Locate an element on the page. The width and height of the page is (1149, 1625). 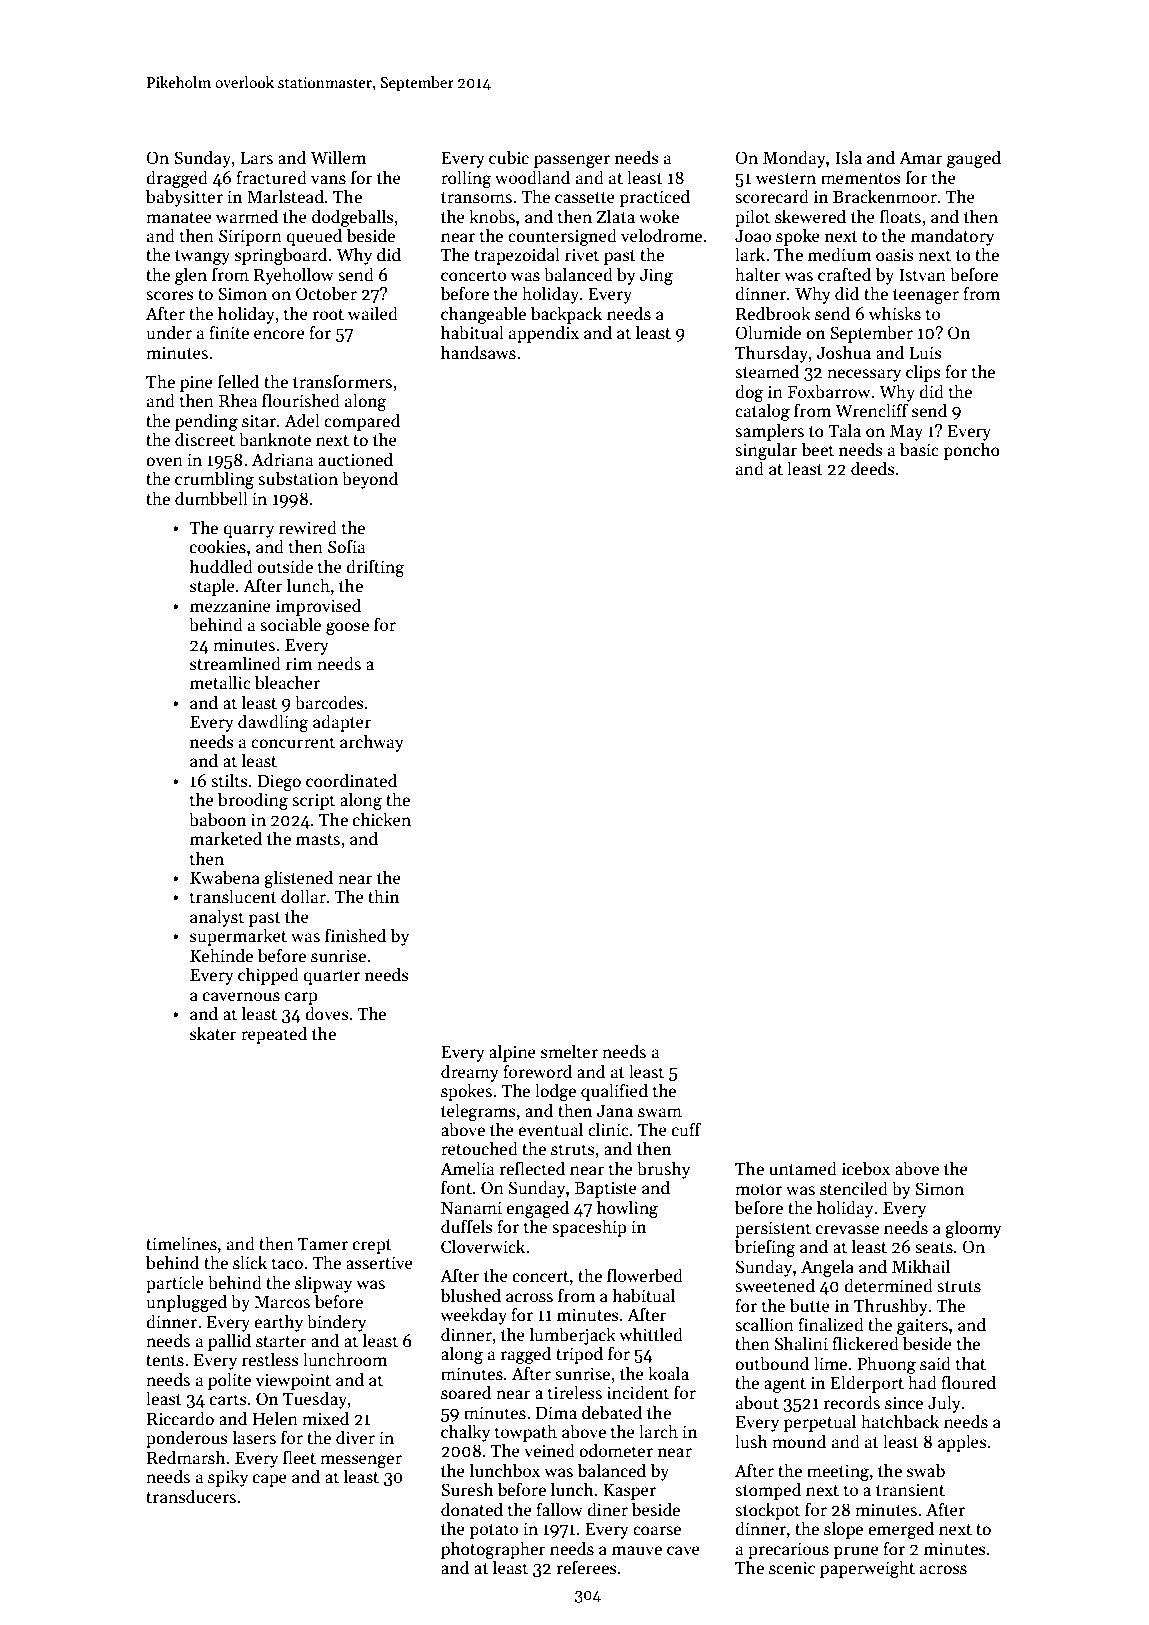
oven is located at coordinates (164, 462).
